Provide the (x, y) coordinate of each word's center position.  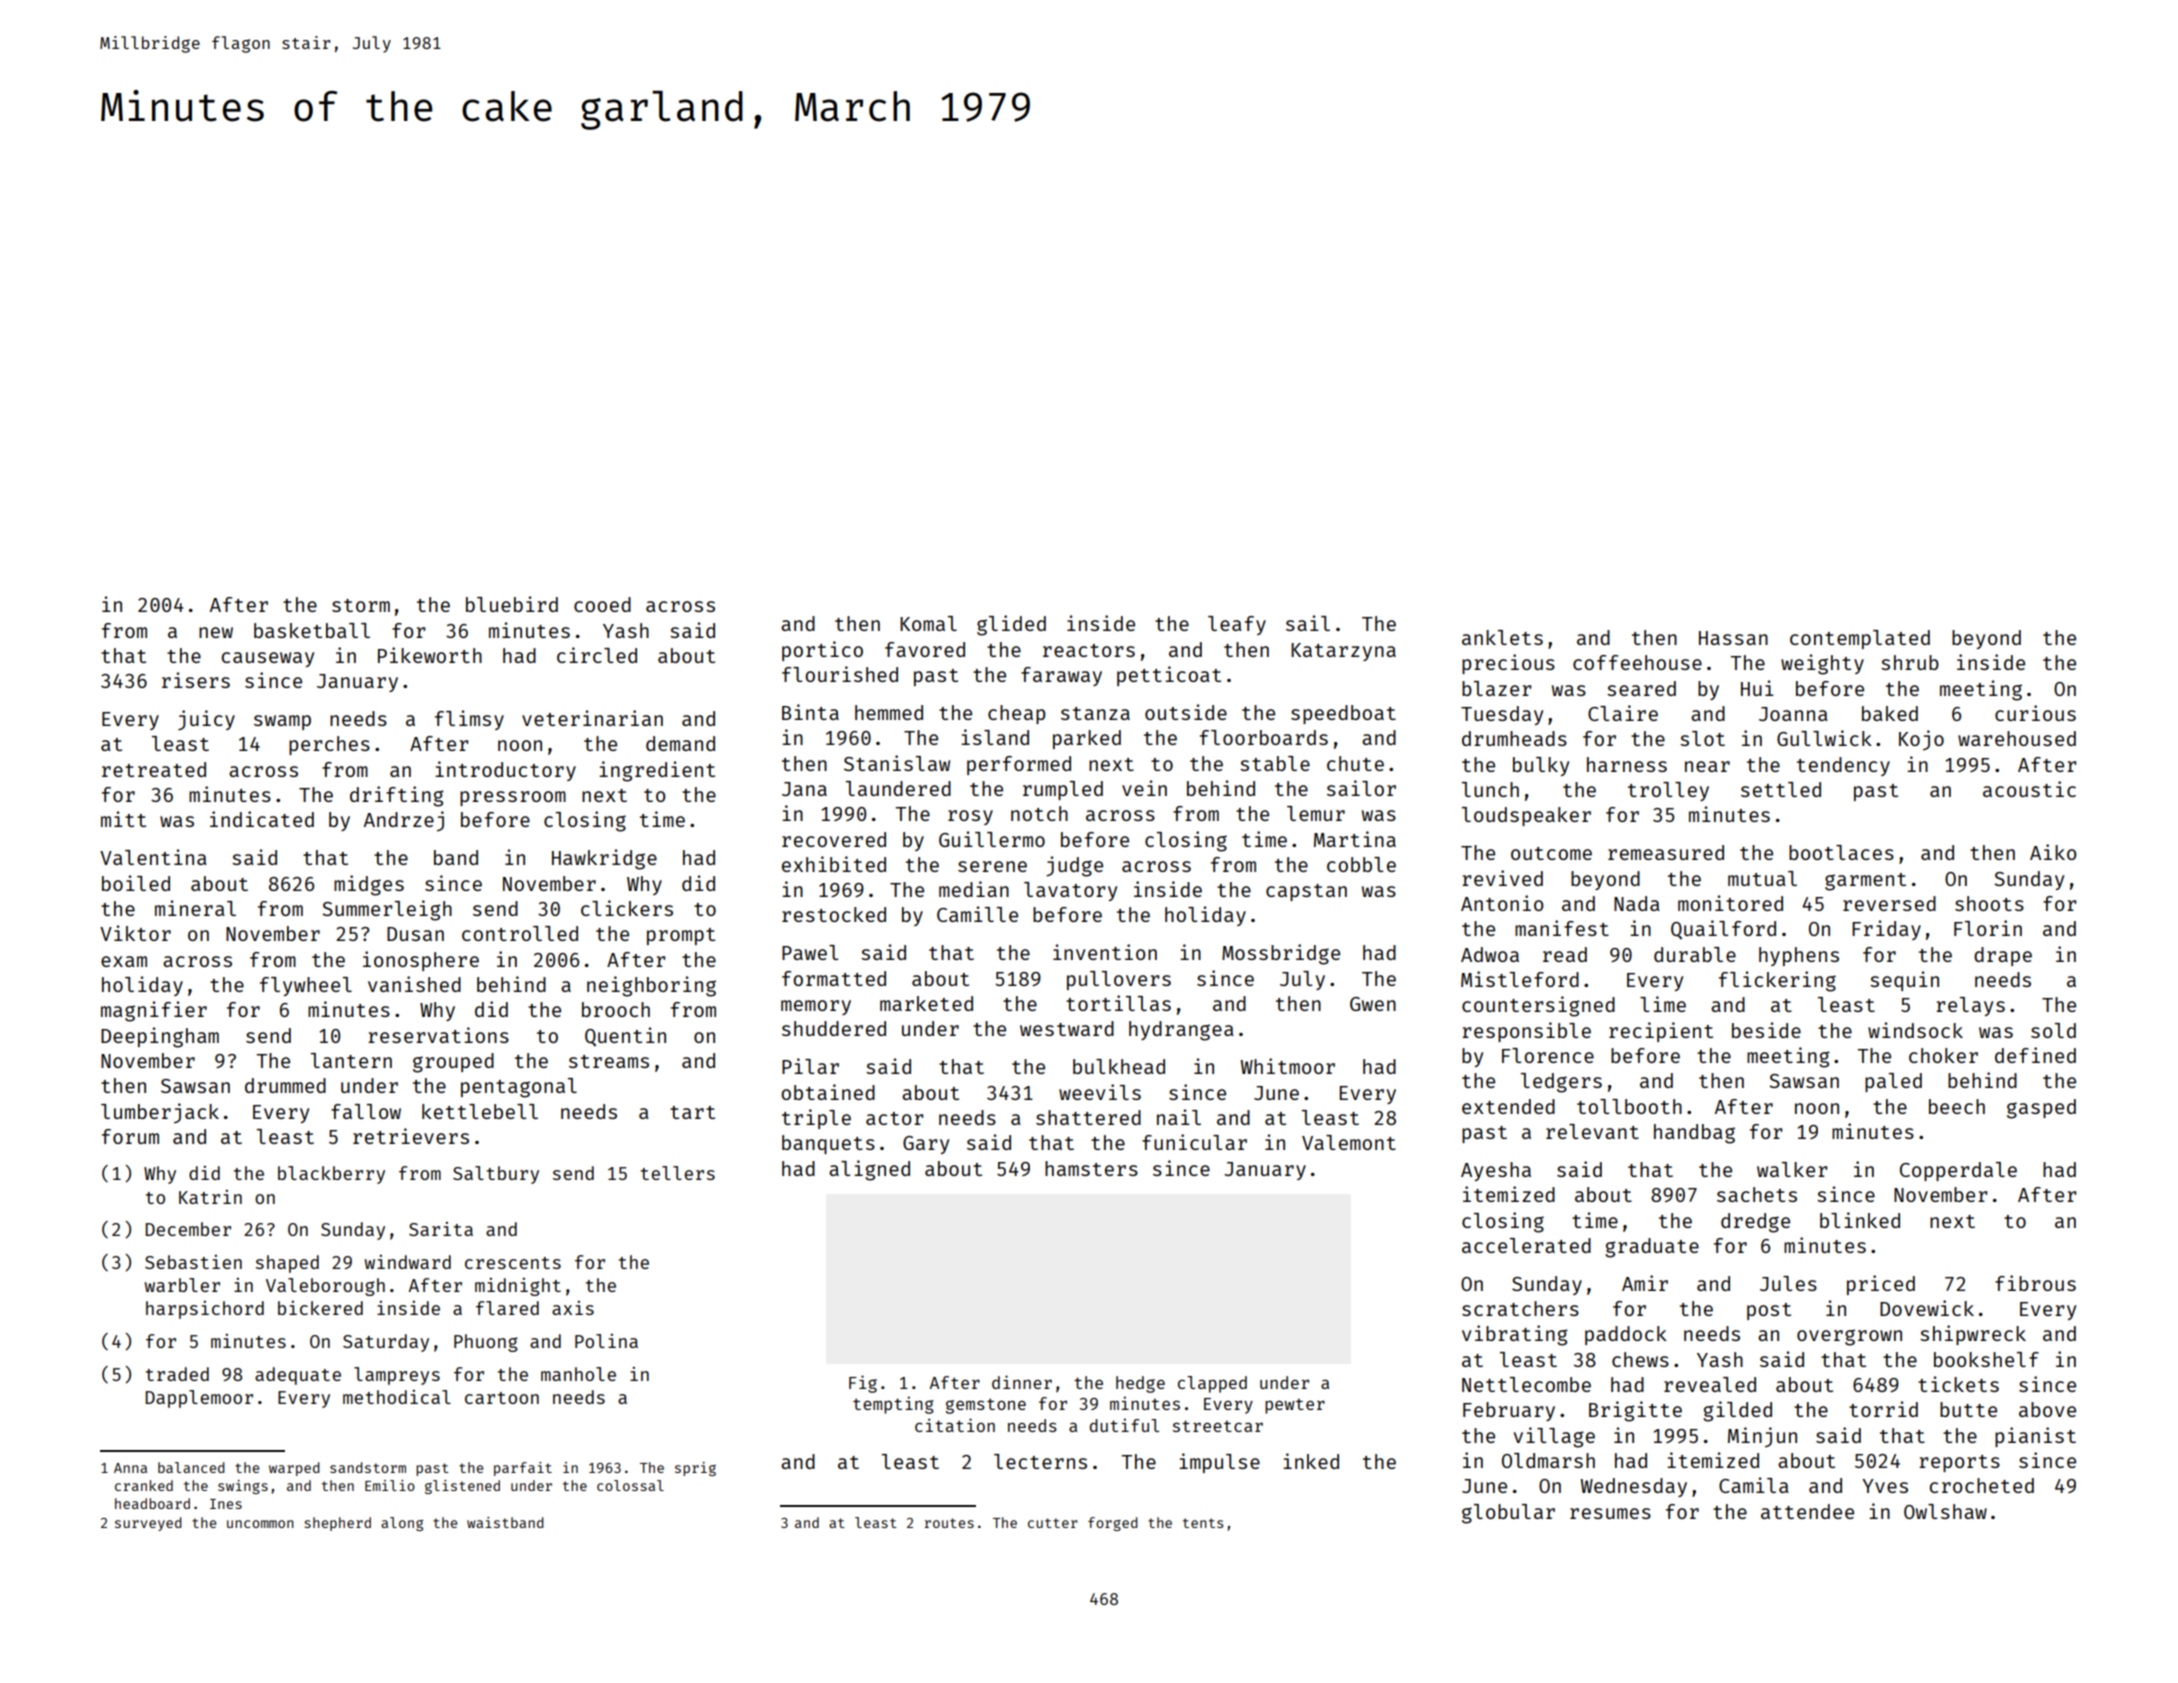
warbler (182, 1285)
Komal (928, 623)
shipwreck (1973, 1335)
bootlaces (1841, 852)
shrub (1910, 662)
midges (369, 885)
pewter (1295, 1406)
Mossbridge (1281, 954)
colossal (630, 1485)
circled (597, 655)
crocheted (1981, 1485)
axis (573, 1308)
